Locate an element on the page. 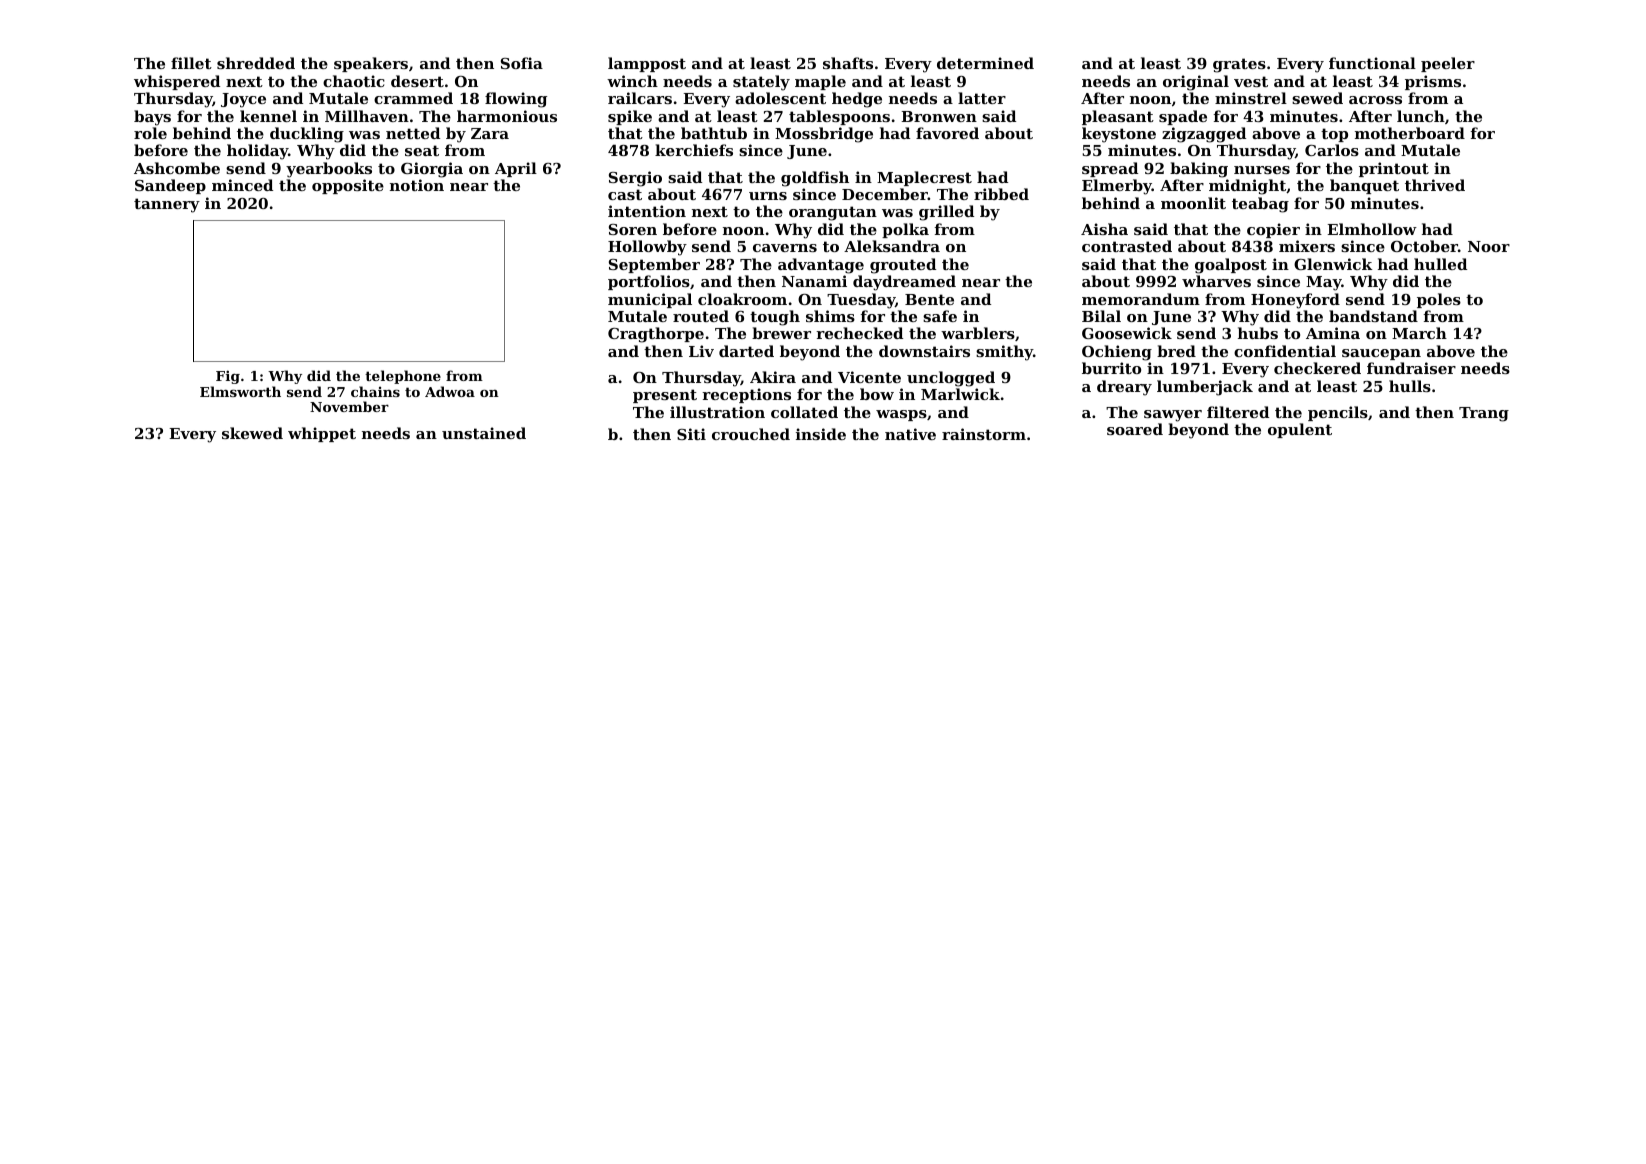  unstained is located at coordinates (484, 433).
